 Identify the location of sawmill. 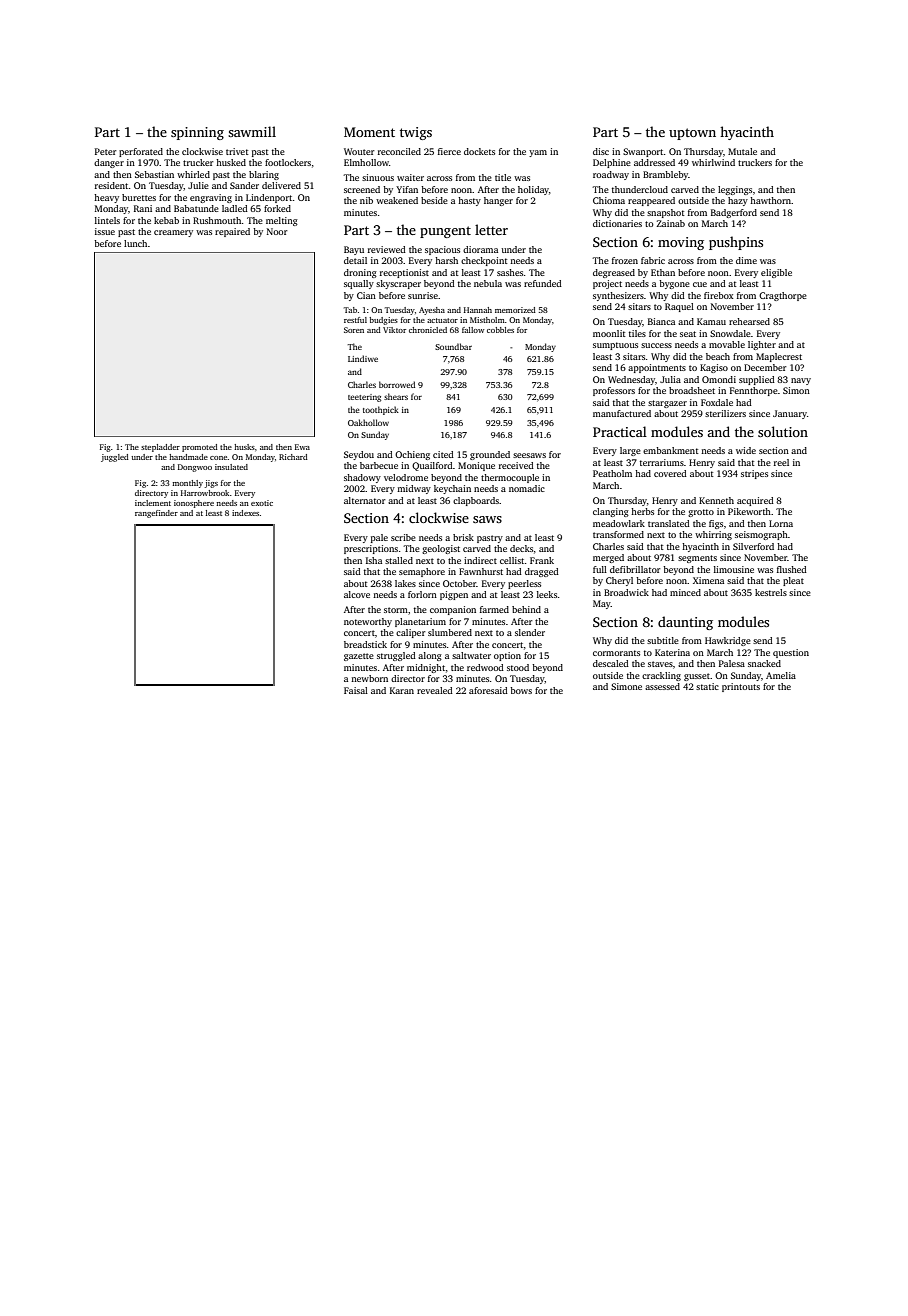
(252, 131).
